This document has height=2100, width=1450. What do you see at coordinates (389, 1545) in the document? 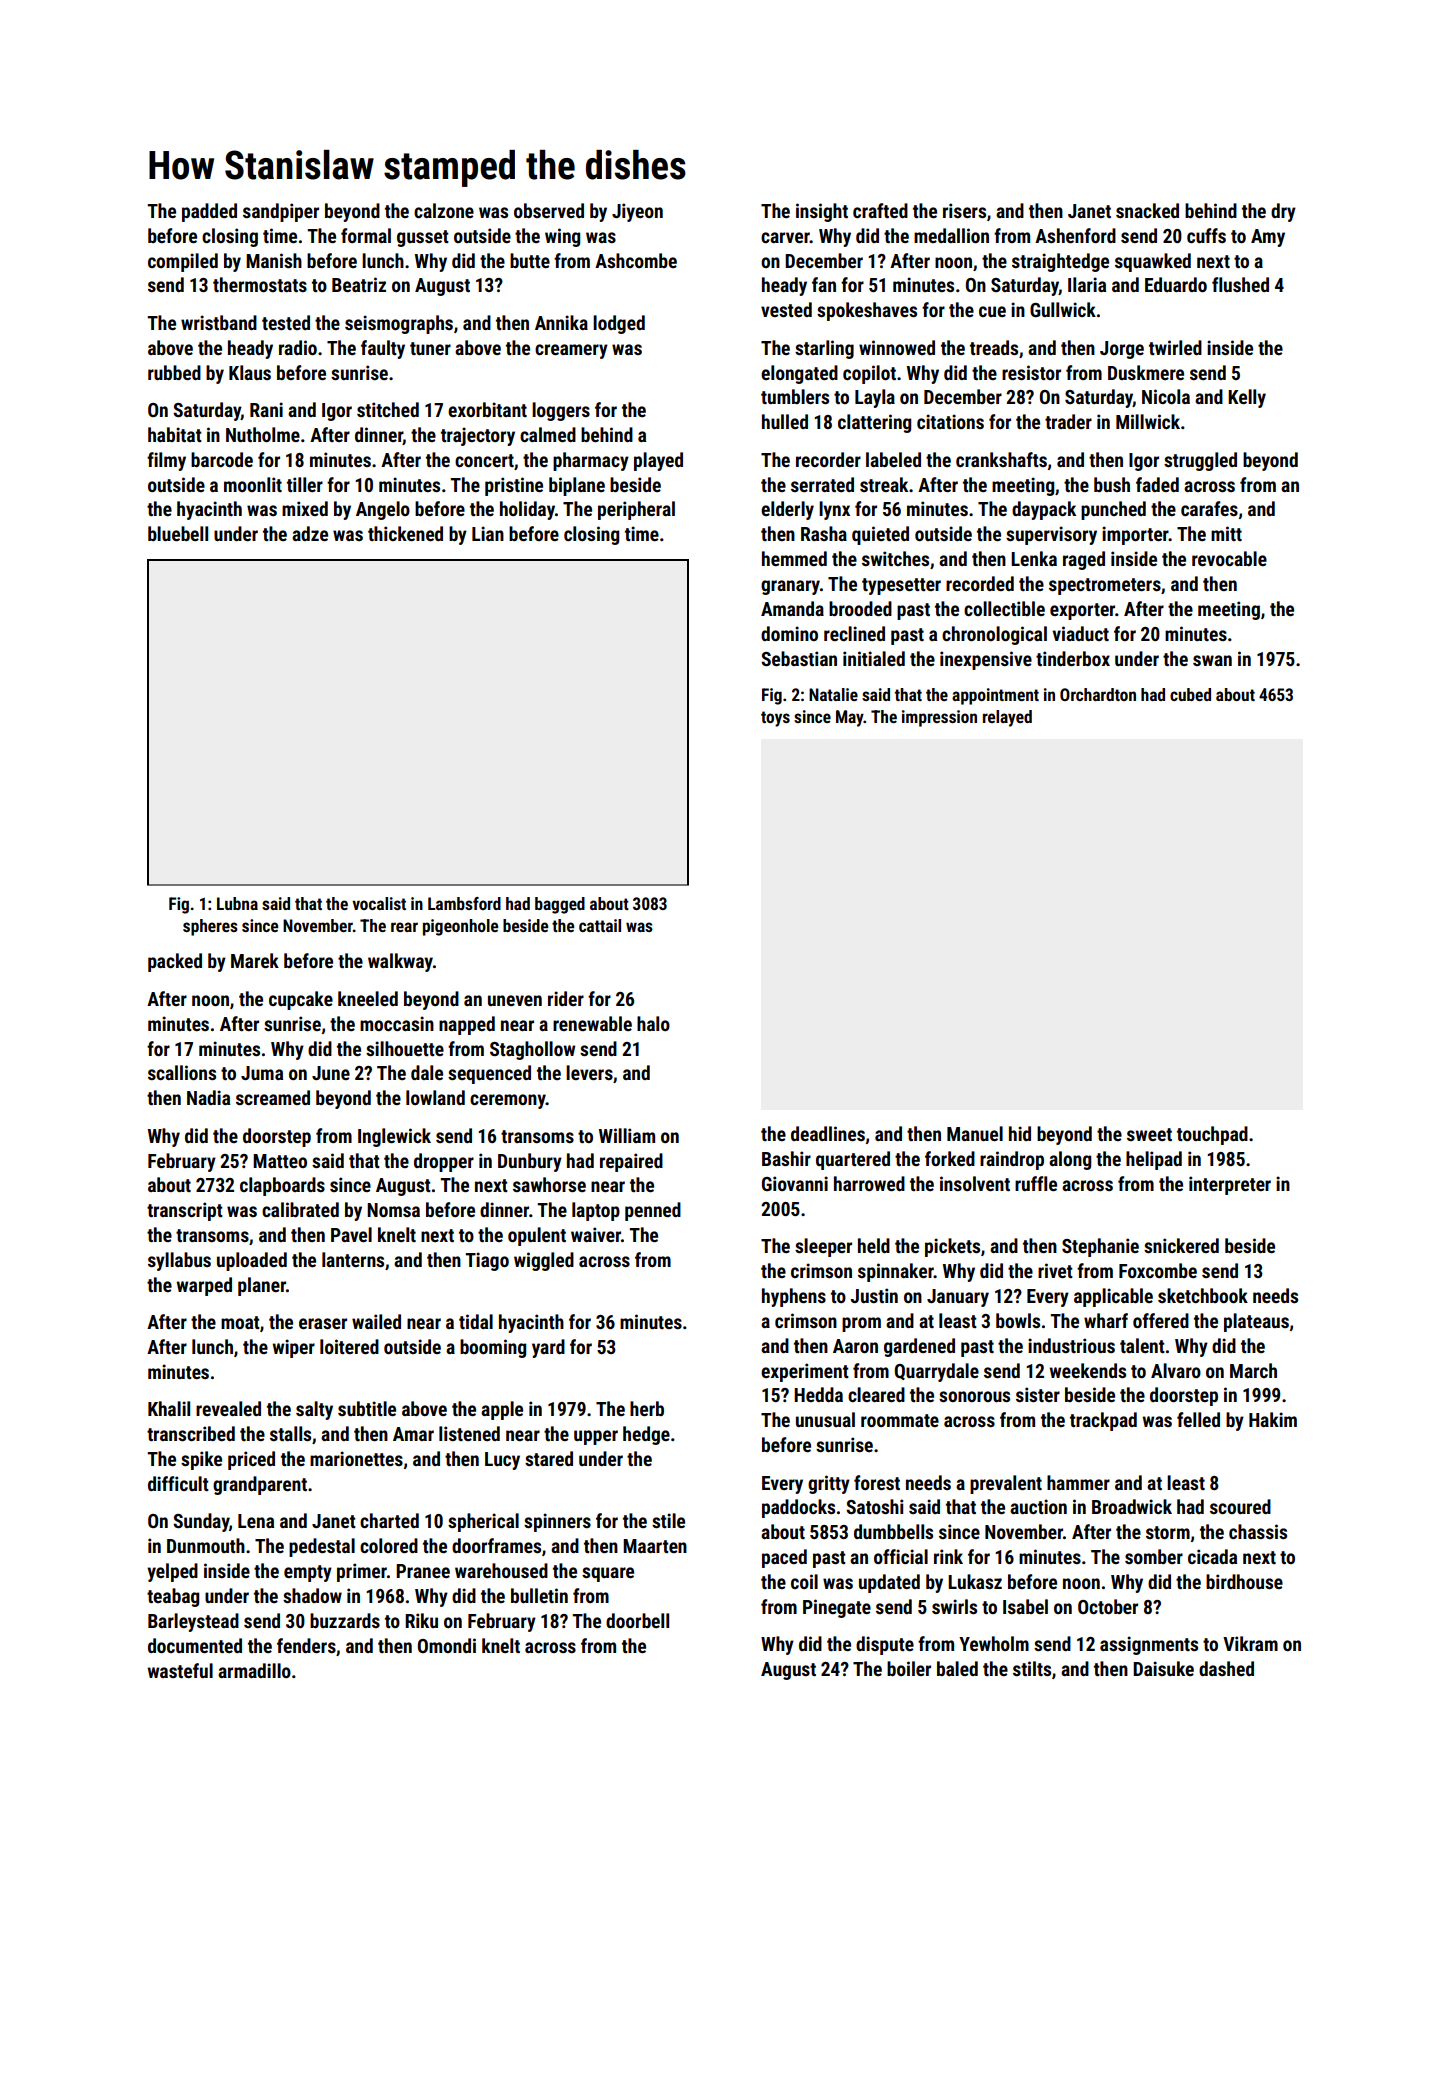
I see `colored` at bounding box center [389, 1545].
